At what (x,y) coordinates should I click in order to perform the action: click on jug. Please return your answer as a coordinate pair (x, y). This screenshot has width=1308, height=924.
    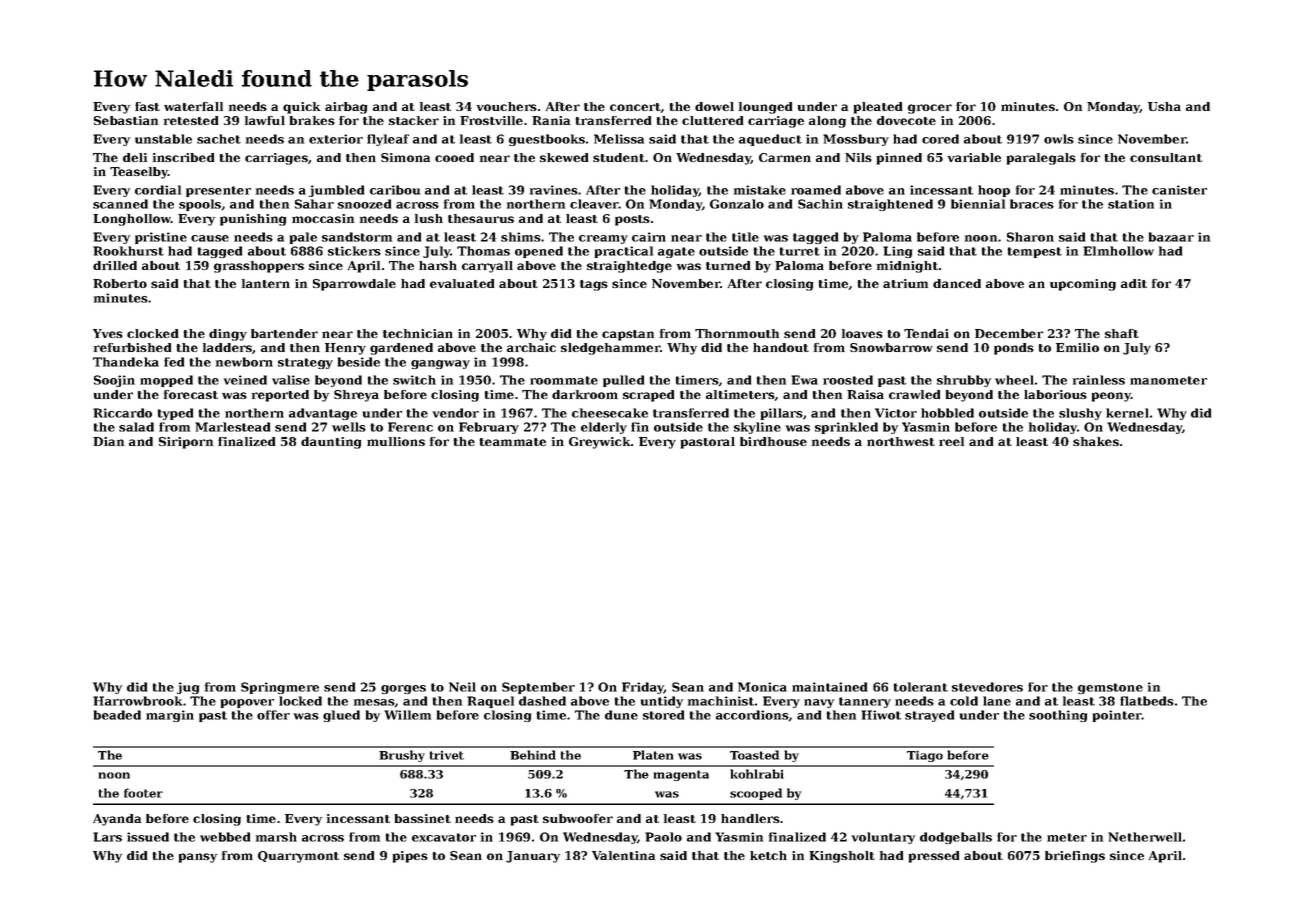
    Looking at the image, I should click on (188, 688).
